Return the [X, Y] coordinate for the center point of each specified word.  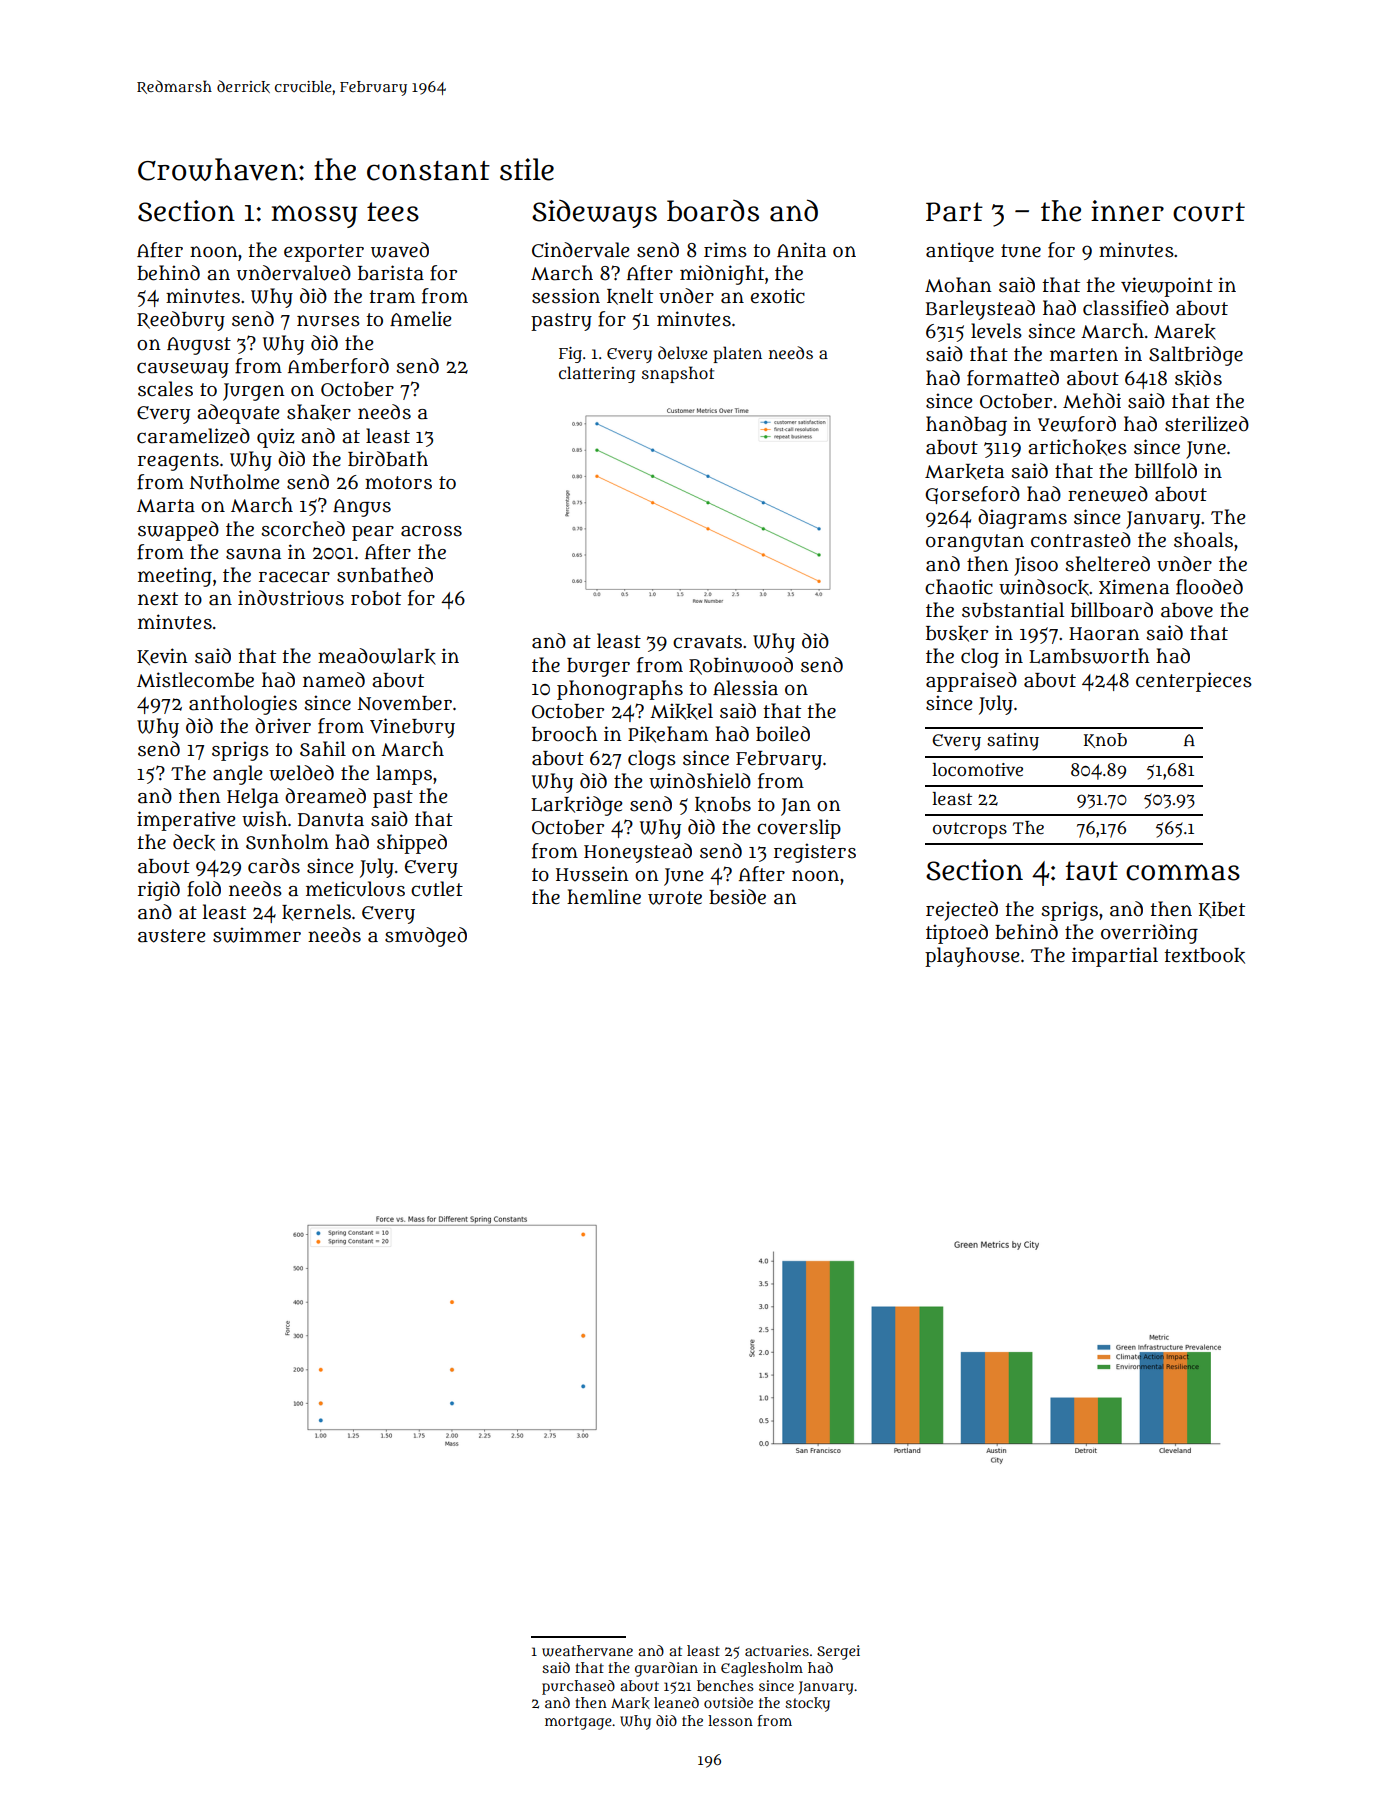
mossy [314, 216]
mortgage [578, 1723]
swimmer [257, 935]
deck [194, 842]
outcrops [970, 830]
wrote [675, 898]
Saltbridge [1196, 356]
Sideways [594, 214]
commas [1183, 872]
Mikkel [681, 711]
